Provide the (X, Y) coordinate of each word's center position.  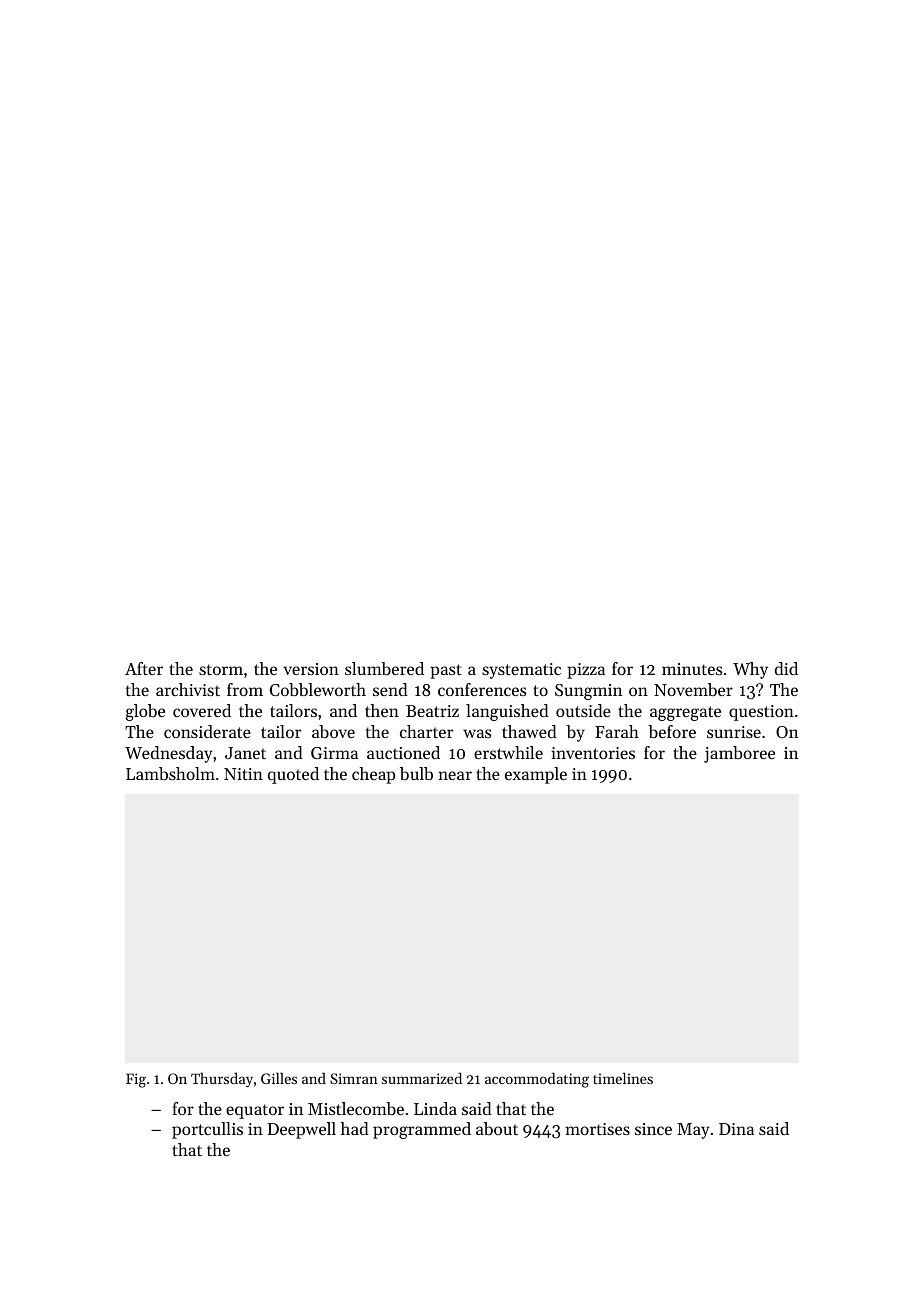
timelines (623, 1078)
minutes (692, 669)
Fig (136, 1080)
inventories (593, 753)
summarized (422, 1078)
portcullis (207, 1130)
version (311, 669)
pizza (586, 671)
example (536, 775)
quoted (293, 775)
